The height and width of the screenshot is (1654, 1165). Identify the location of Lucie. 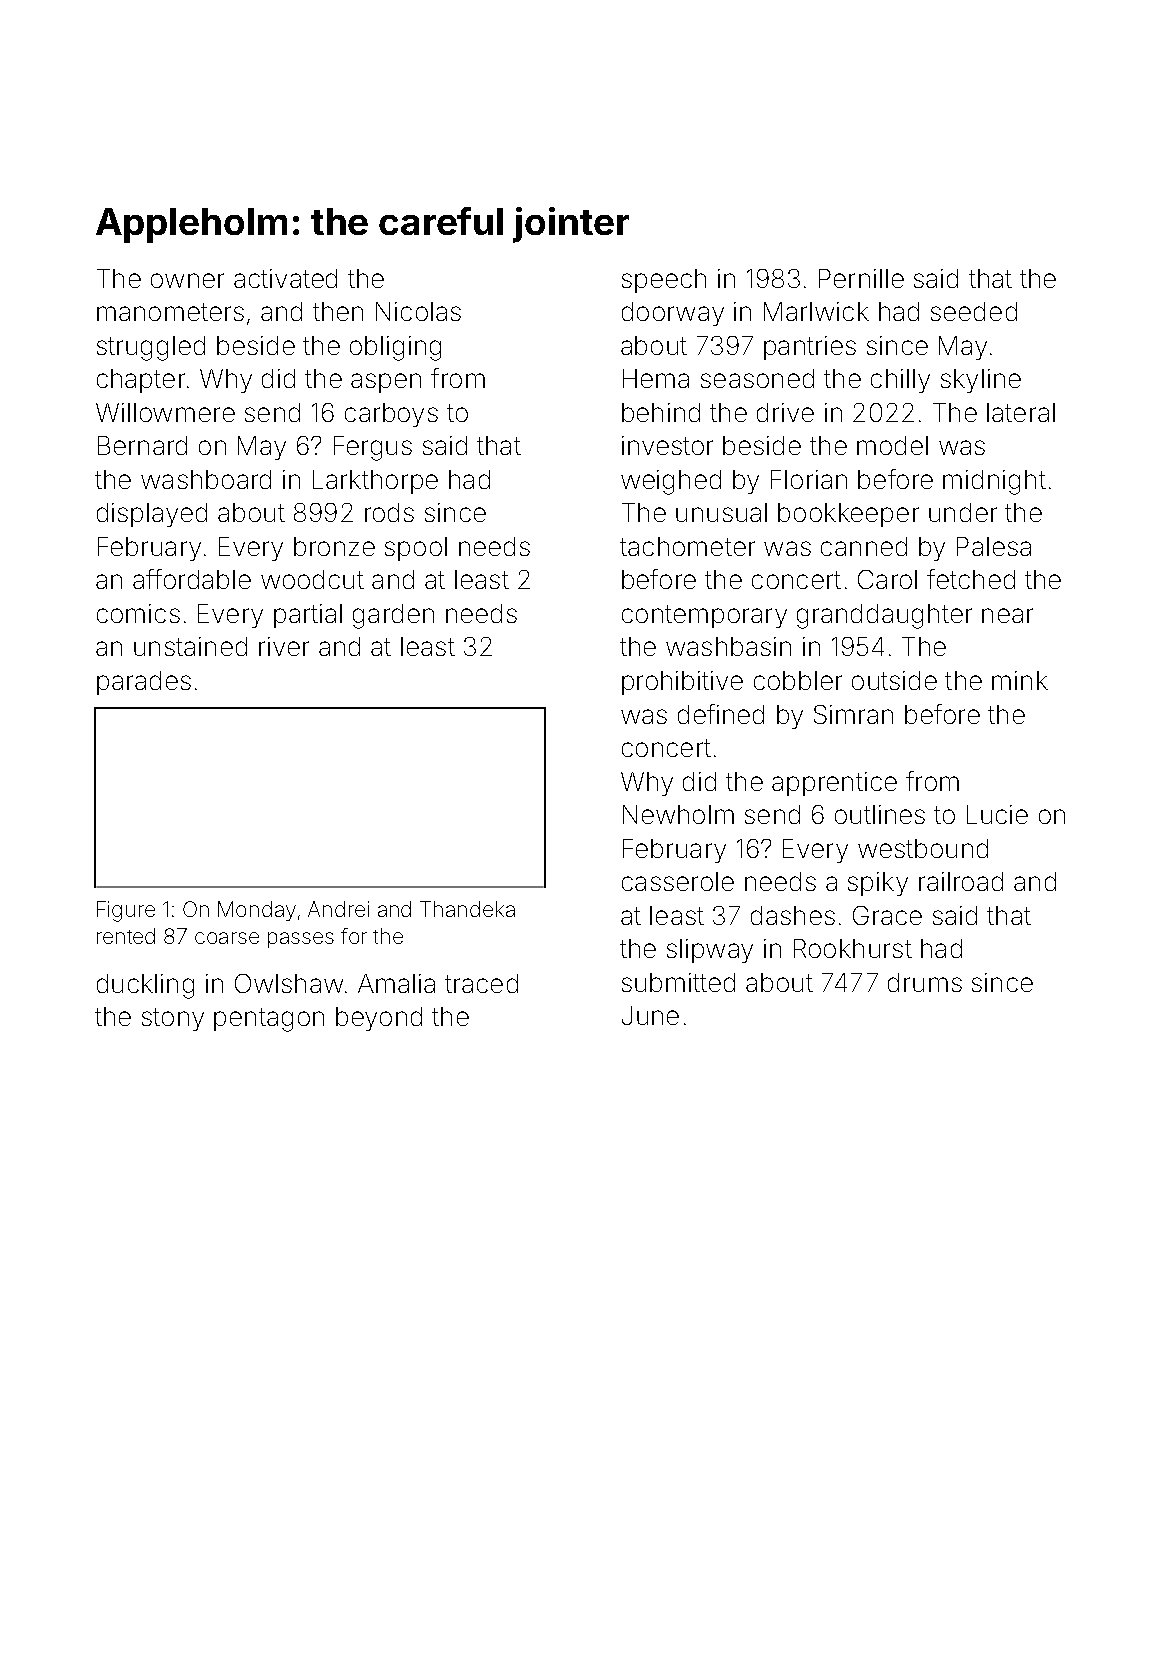
(997, 814).
